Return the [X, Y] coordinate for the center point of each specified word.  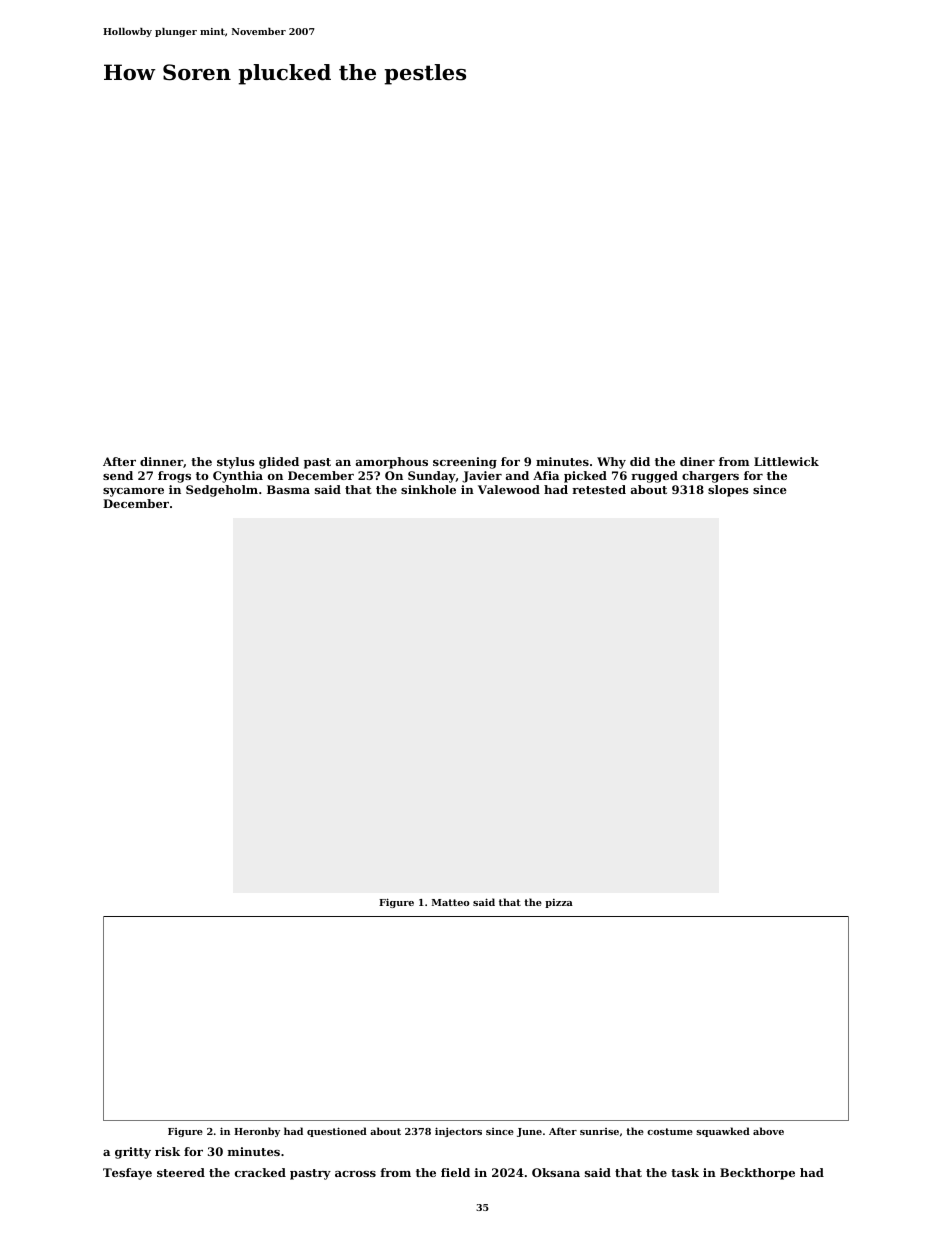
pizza [559, 903]
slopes [728, 491]
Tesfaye [127, 1174]
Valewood [509, 489]
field [455, 1172]
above [768, 1131]
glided [279, 463]
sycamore [133, 492]
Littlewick [786, 461]
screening [465, 463]
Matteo [451, 902]
